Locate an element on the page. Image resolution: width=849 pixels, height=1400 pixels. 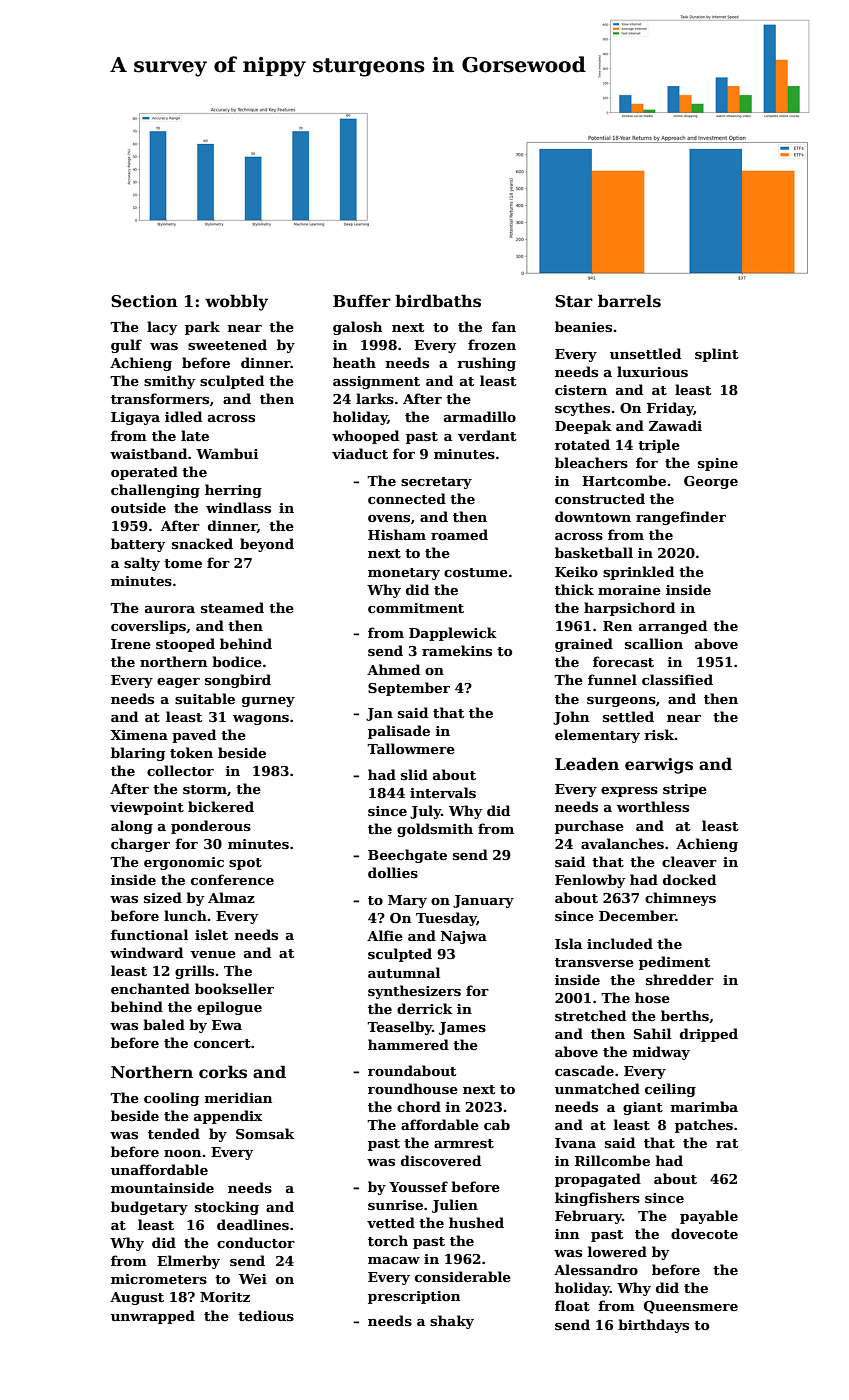
goldsmith is located at coordinates (435, 830).
